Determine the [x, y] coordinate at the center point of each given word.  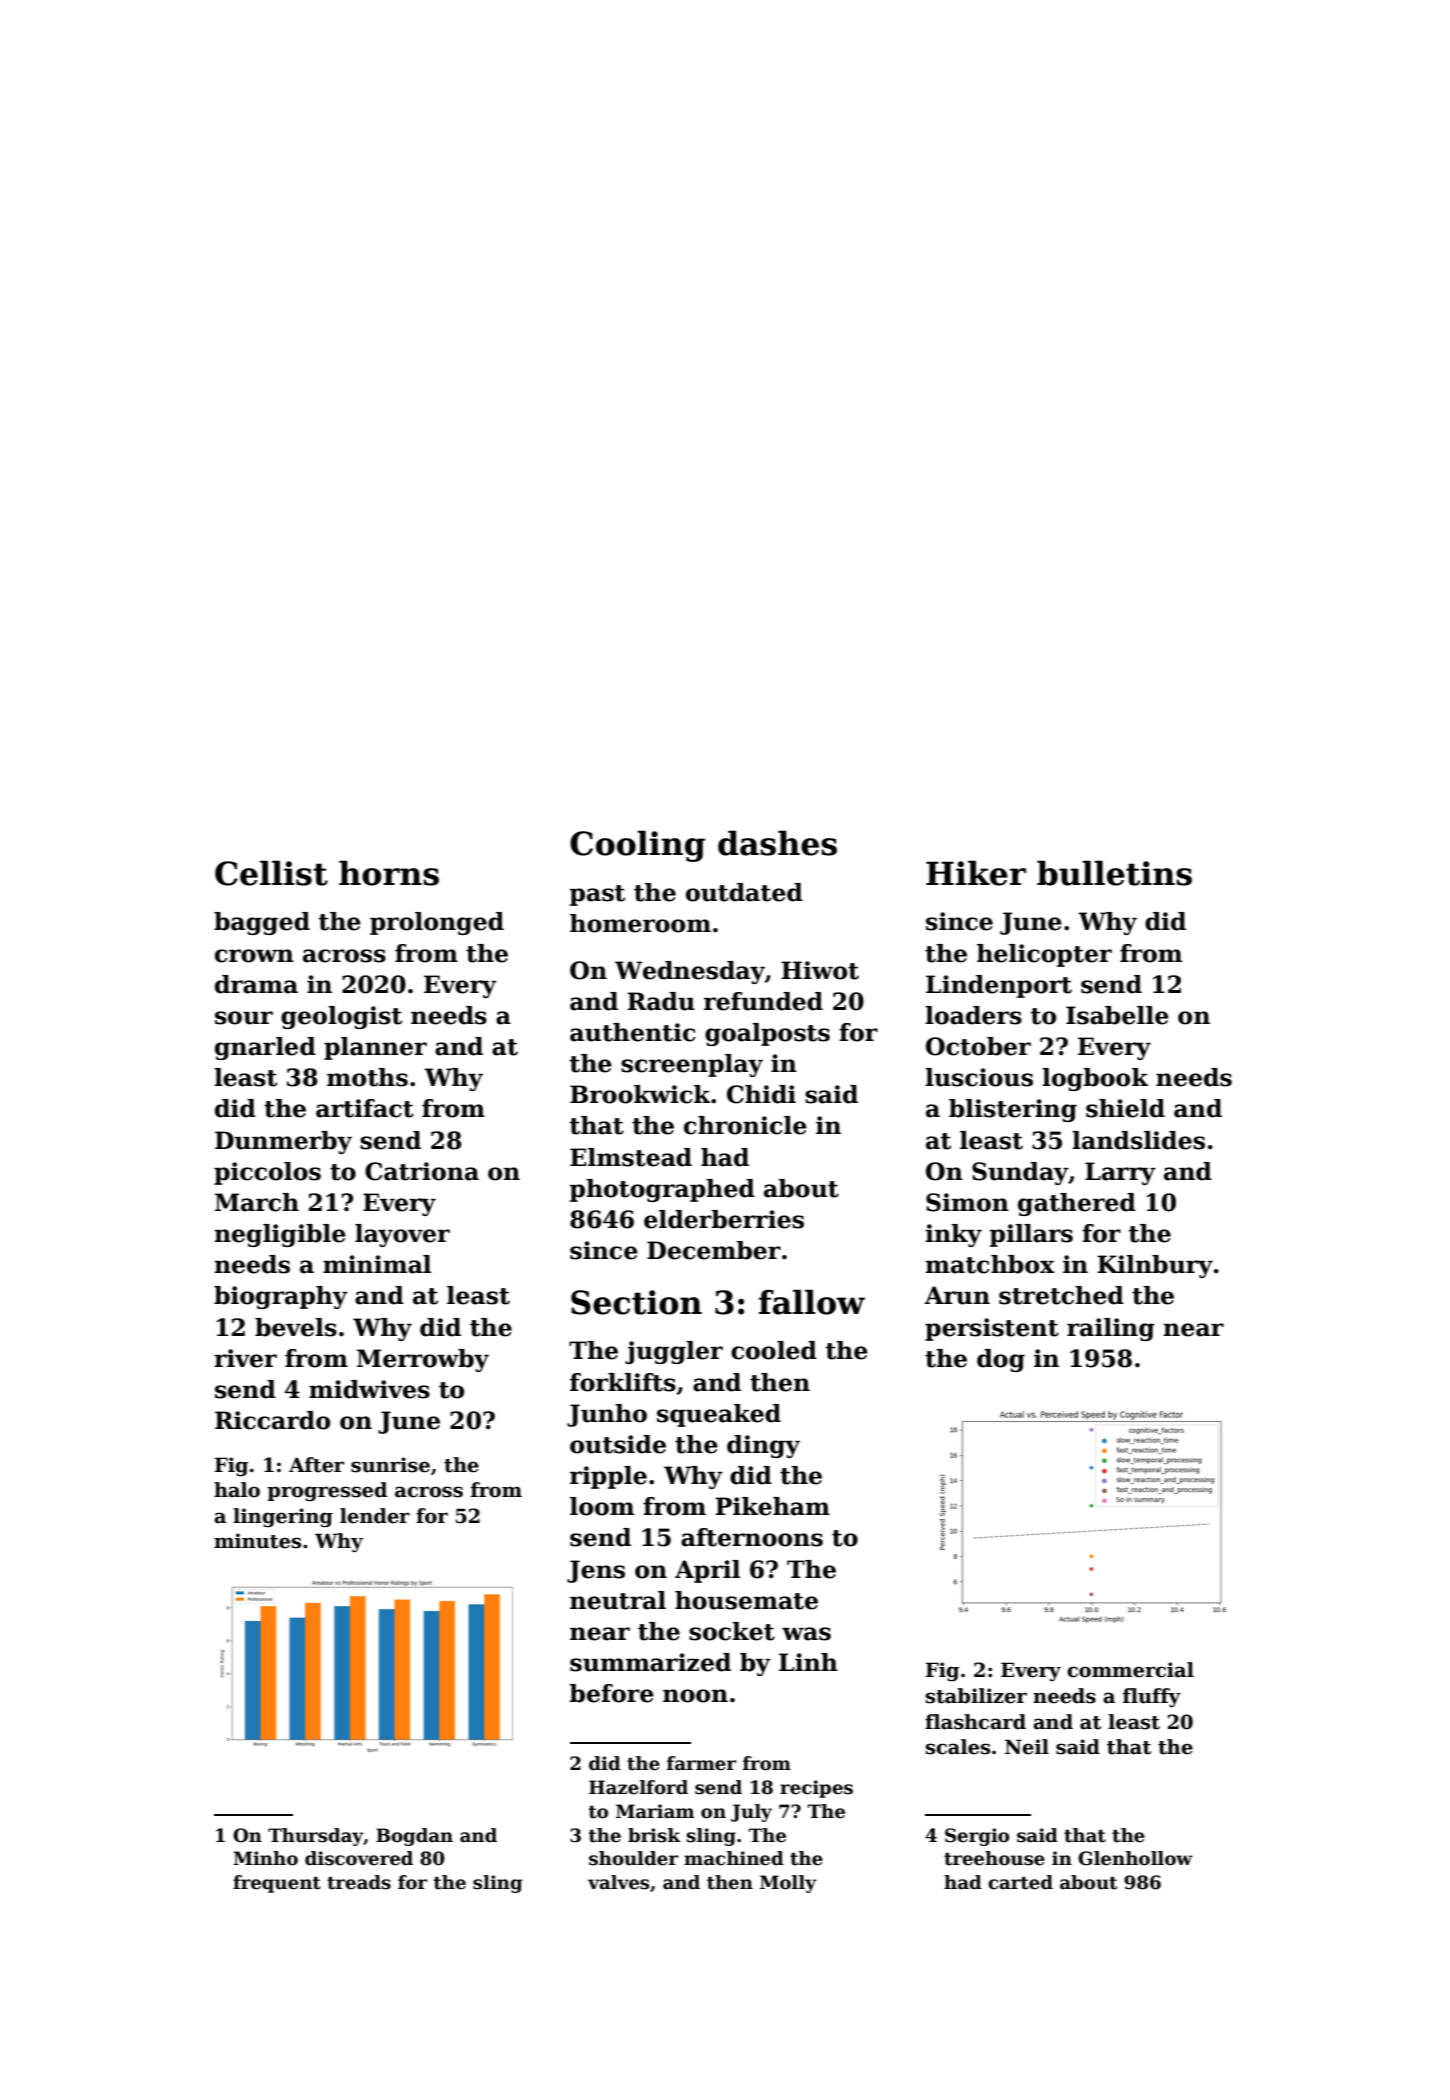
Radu [661, 1001]
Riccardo [272, 1420]
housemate [746, 1600]
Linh [808, 1662]
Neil [1027, 1747]
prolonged [437, 923]
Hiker [976, 873]
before [612, 1693]
